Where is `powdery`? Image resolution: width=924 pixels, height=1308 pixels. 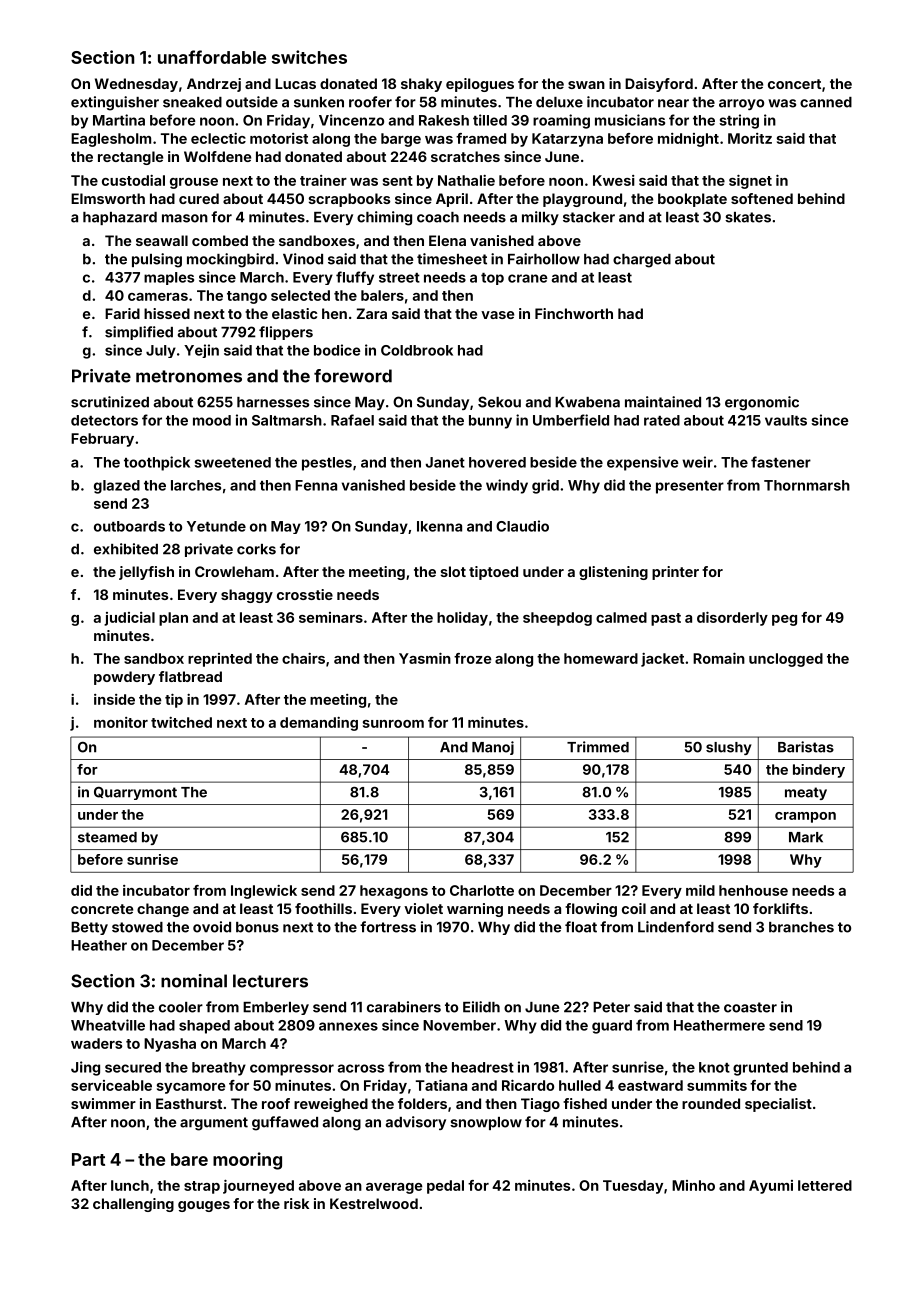 powdery is located at coordinates (124, 678).
